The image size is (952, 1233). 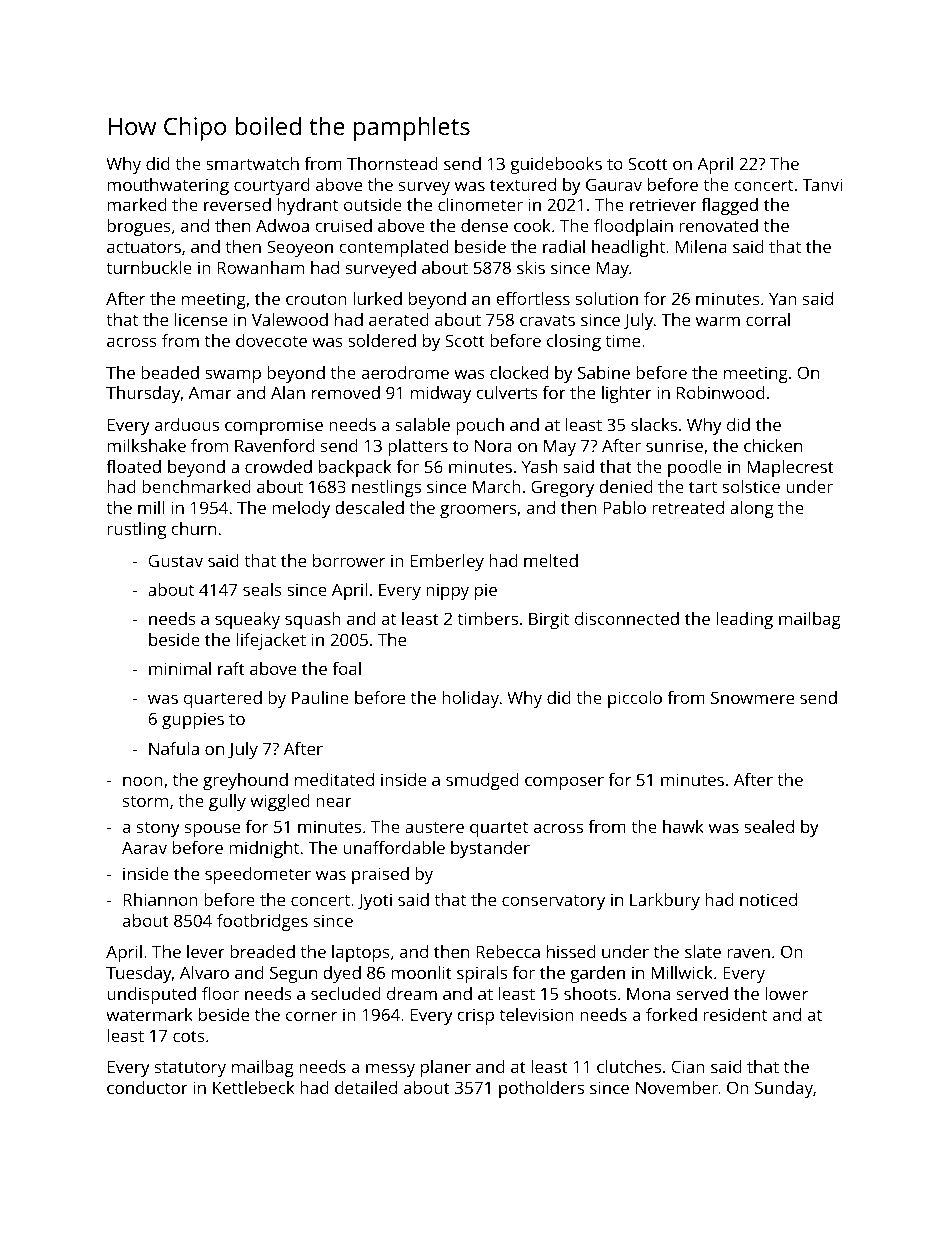 What do you see at coordinates (274, 426) in the page?
I see `compromise` at bounding box center [274, 426].
